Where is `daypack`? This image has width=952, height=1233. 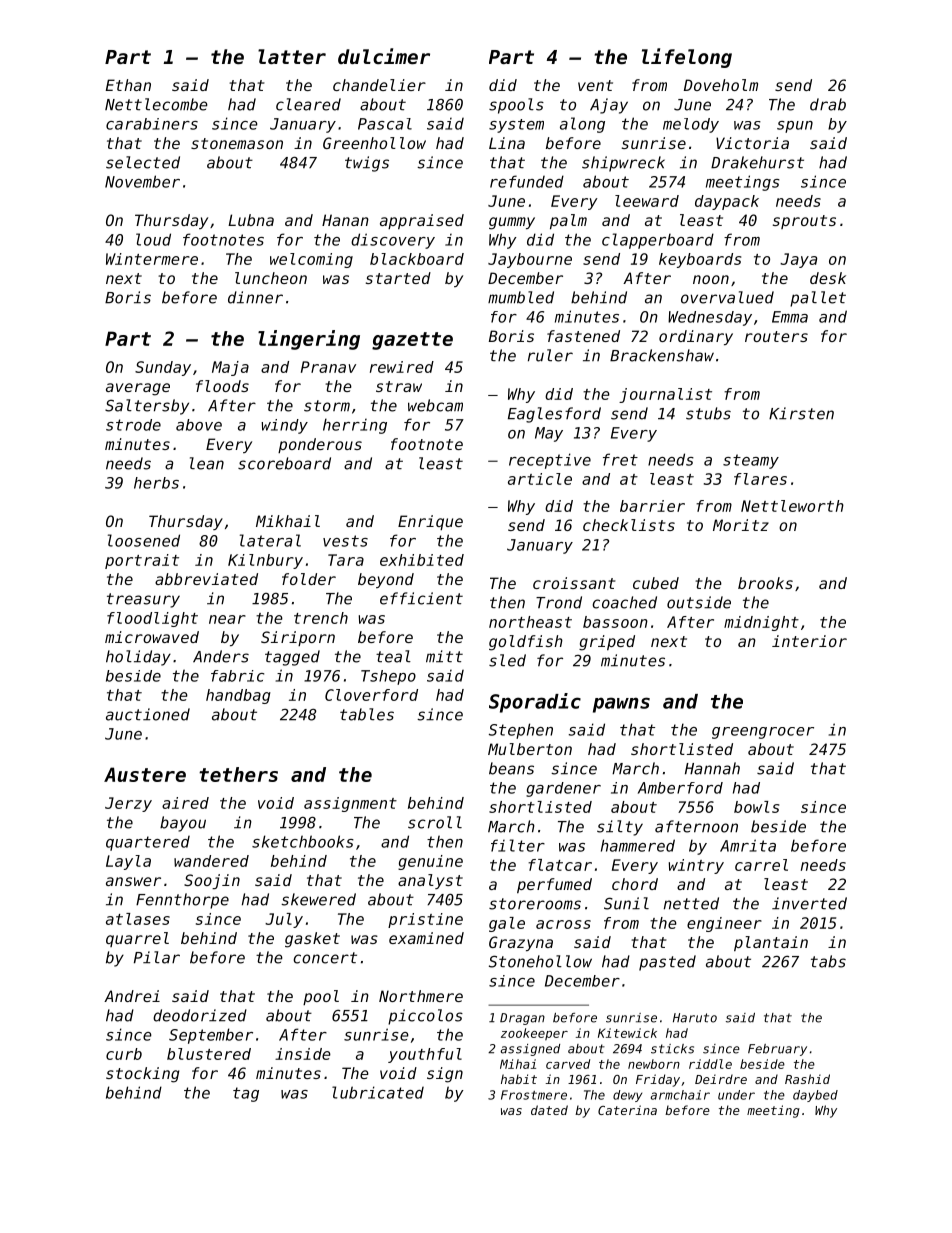
daypack is located at coordinates (727, 202).
